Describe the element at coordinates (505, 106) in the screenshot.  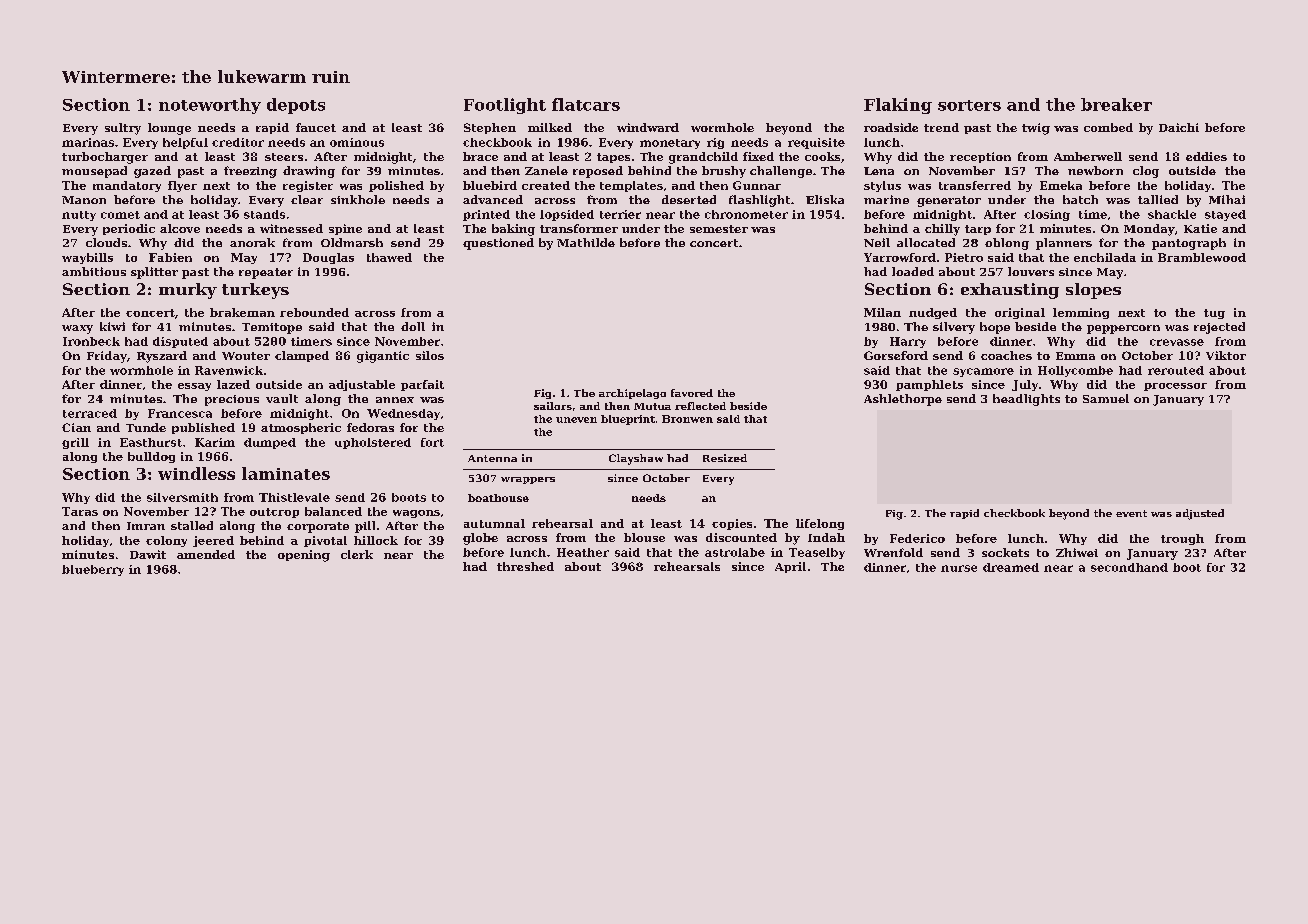
I see `Footlight` at that location.
